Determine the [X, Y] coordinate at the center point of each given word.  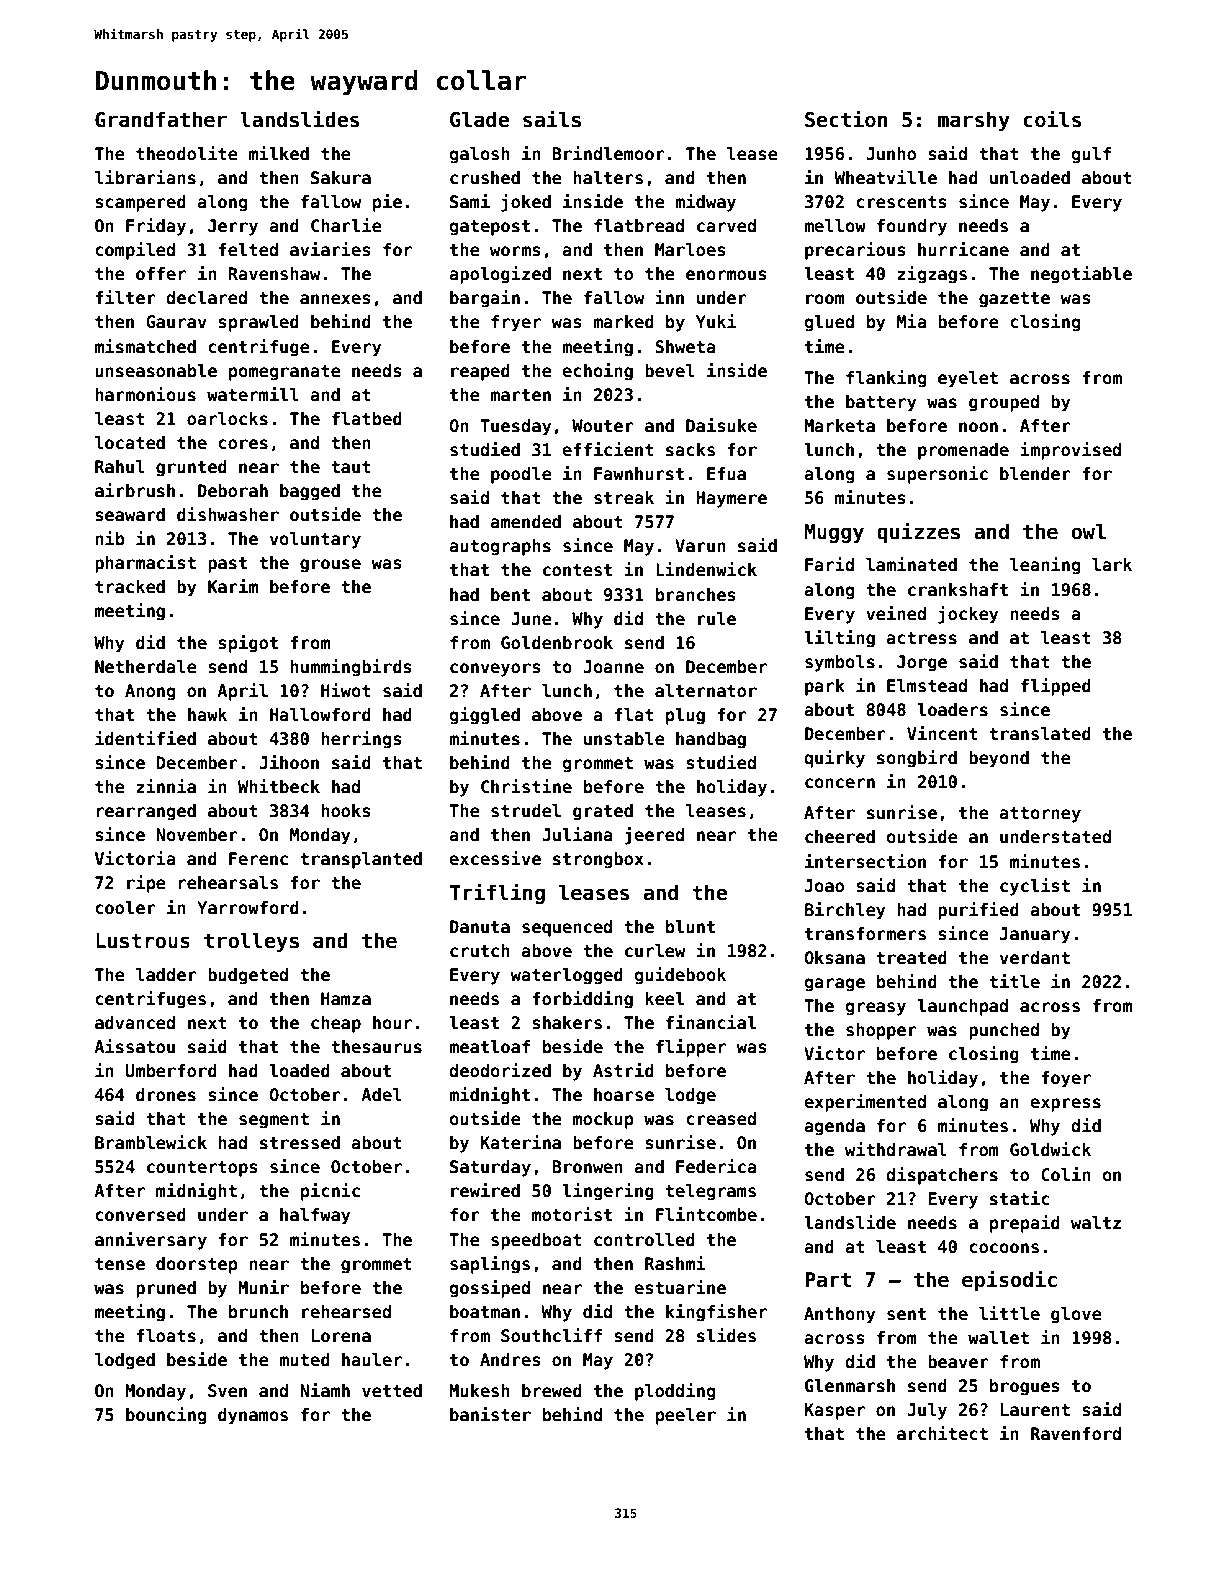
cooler [125, 908]
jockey [968, 615]
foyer [1066, 1079]
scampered [140, 203]
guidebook [680, 976]
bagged [310, 492]
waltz [1096, 1223]
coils [1052, 119]
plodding [675, 1392]
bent [510, 595]
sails [552, 119]
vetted [392, 1391]
